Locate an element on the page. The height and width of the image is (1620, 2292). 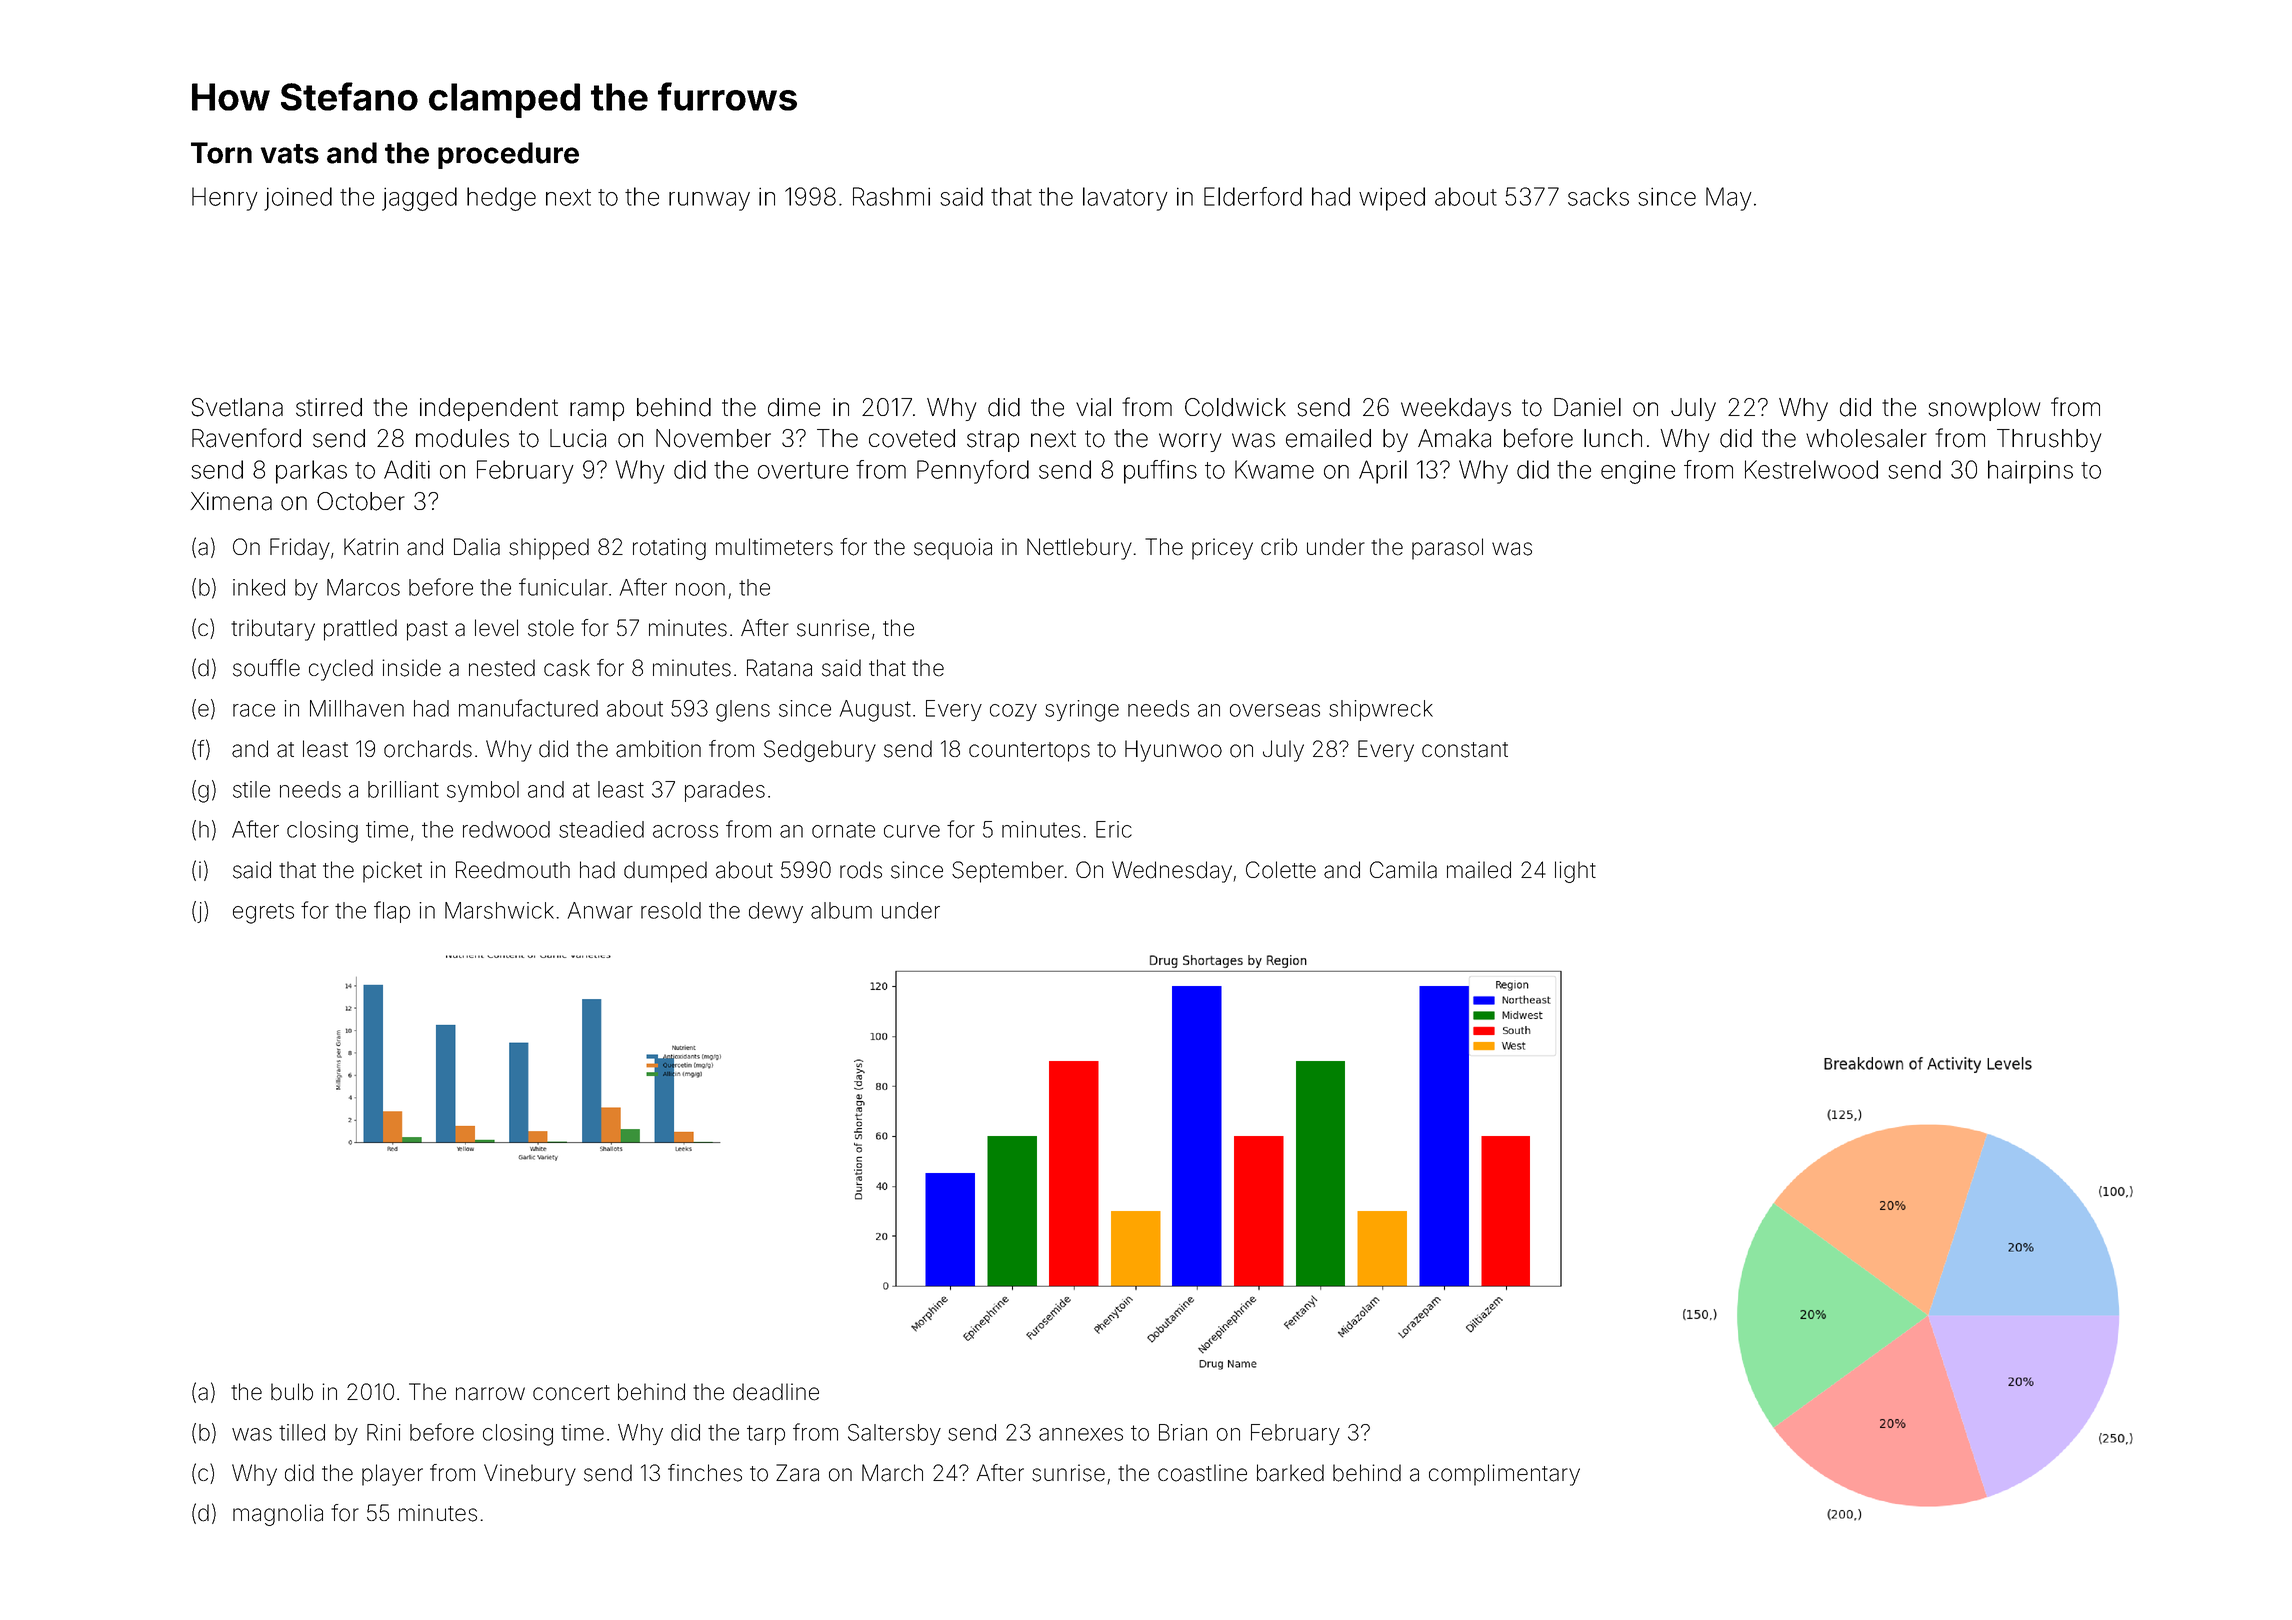
Aditi is located at coordinates (407, 469).
